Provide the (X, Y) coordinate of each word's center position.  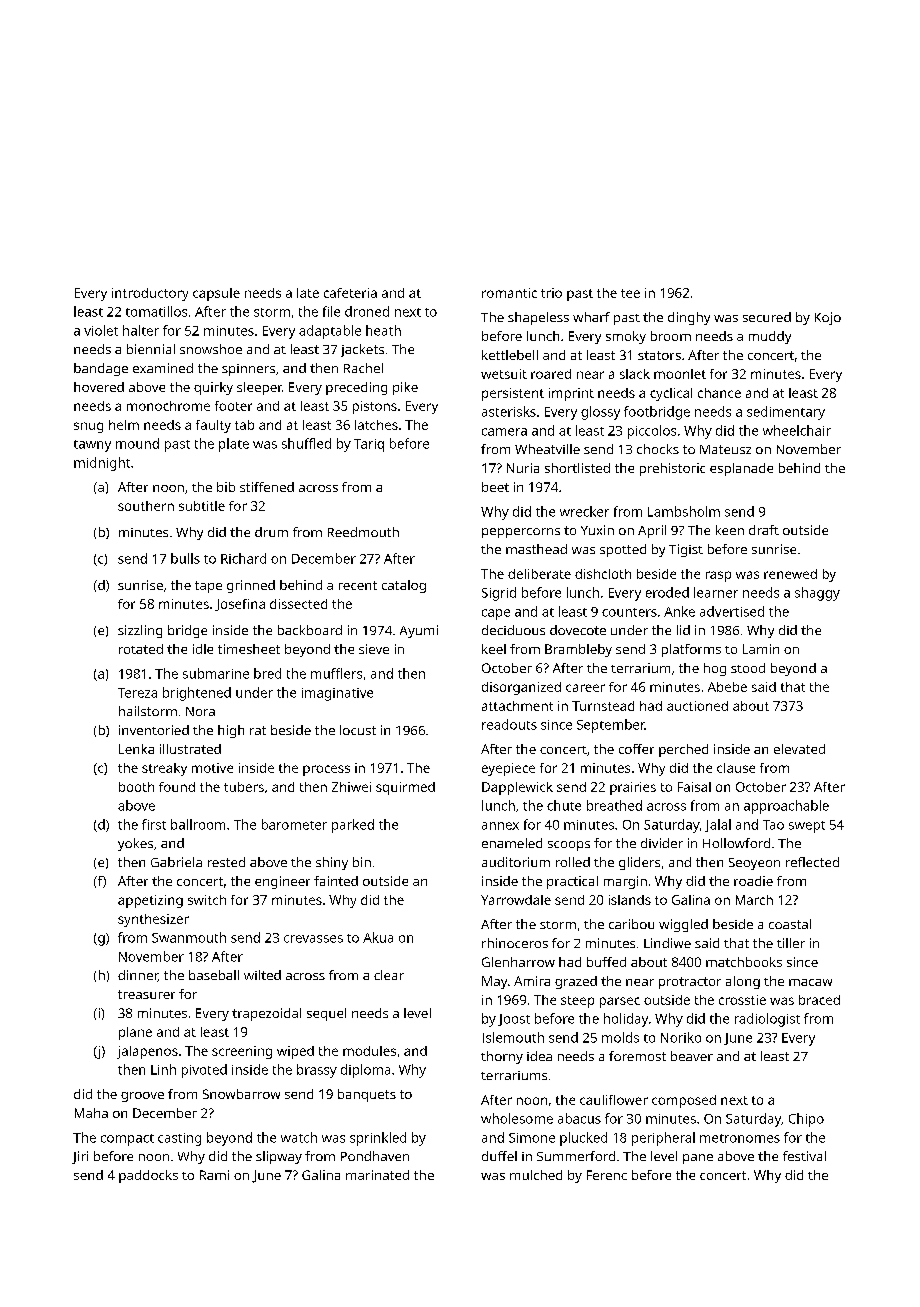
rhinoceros (515, 943)
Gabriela (176, 862)
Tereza (137, 693)
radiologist (767, 1020)
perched (683, 750)
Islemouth (513, 1037)
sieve (374, 649)
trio (551, 293)
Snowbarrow (241, 1094)
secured (767, 317)
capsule (216, 294)
